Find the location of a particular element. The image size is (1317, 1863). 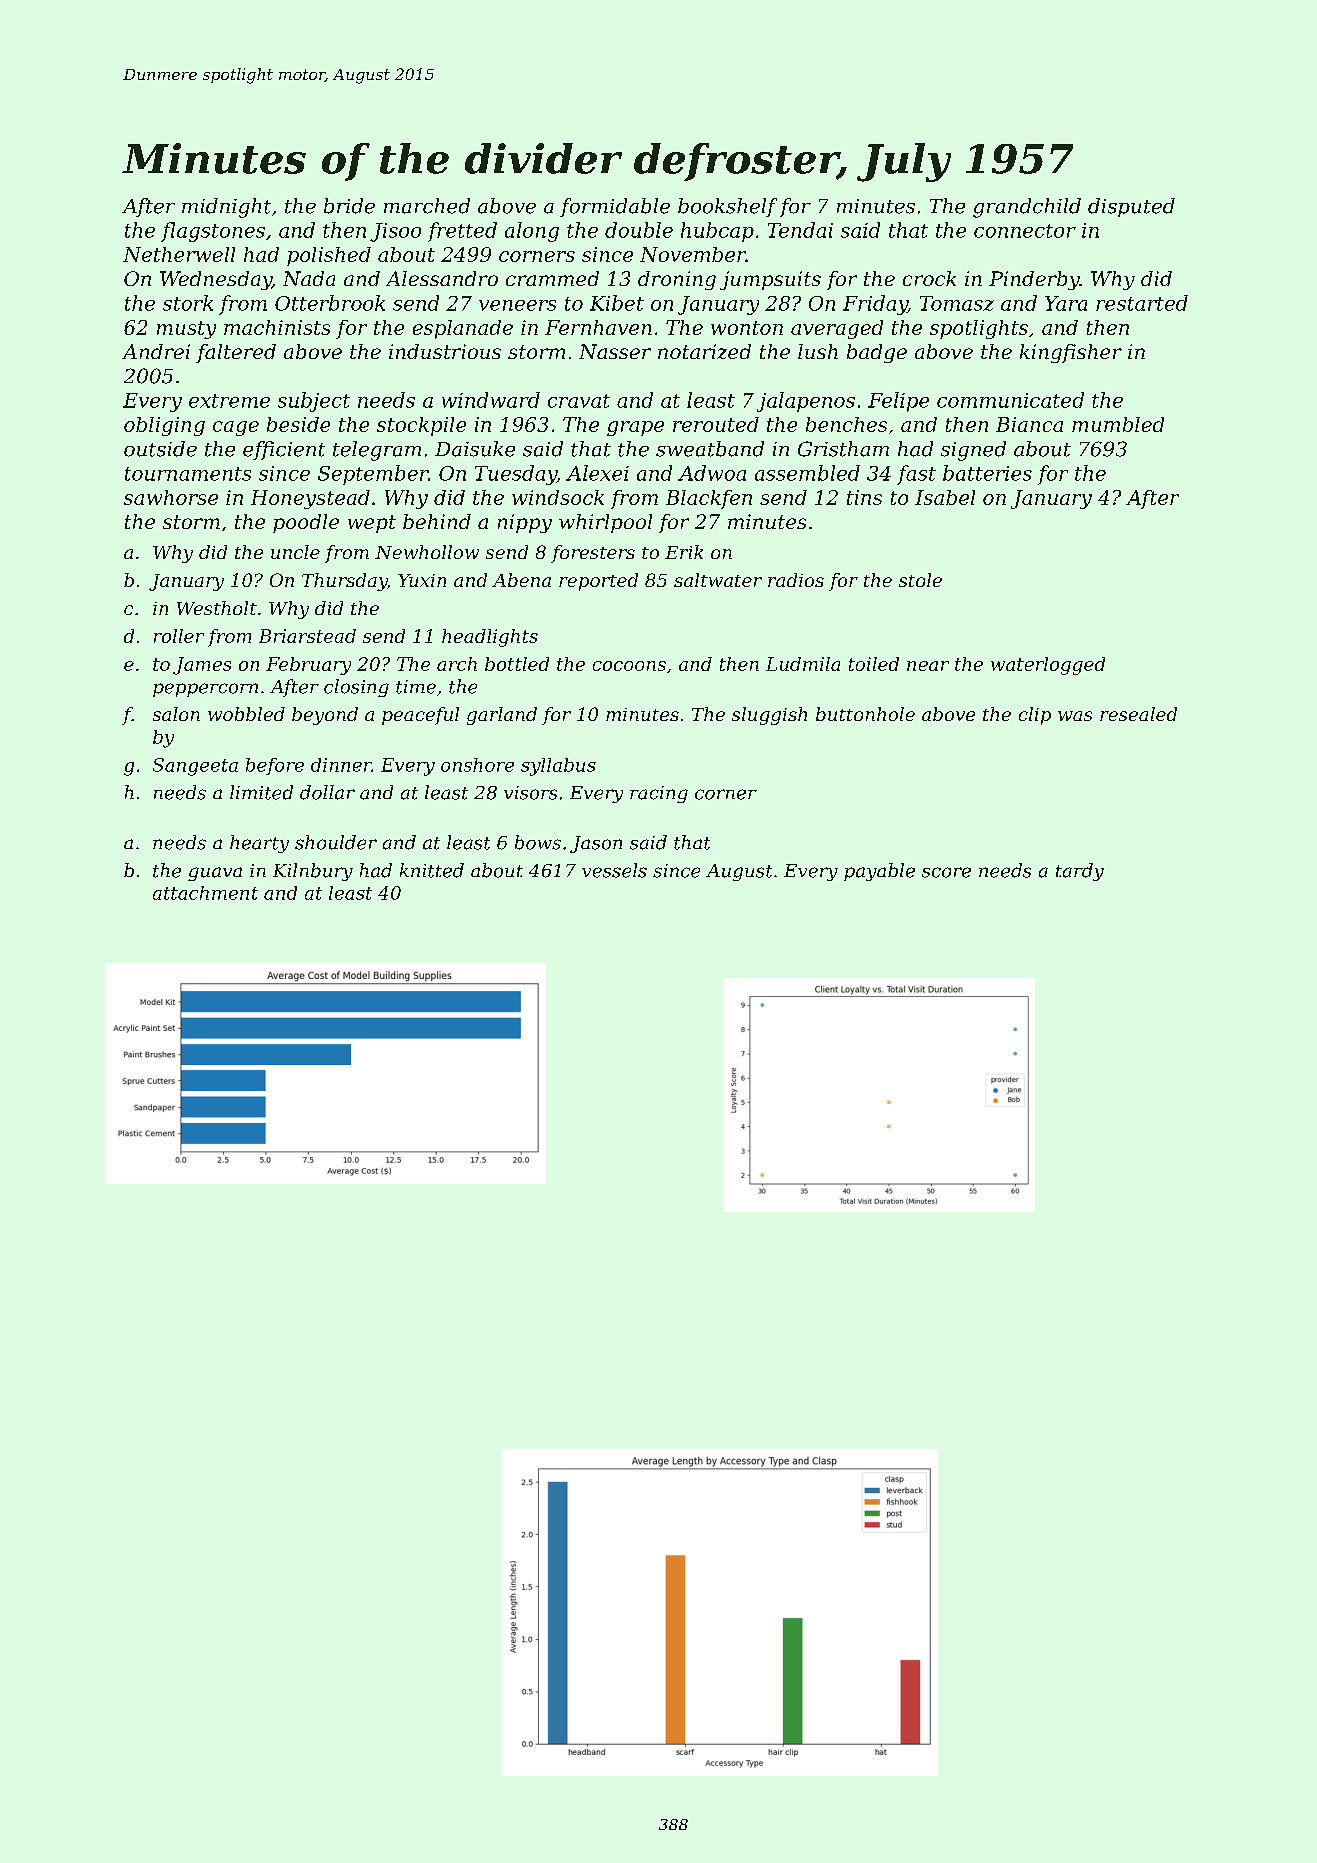

Alexei is located at coordinates (597, 473).
